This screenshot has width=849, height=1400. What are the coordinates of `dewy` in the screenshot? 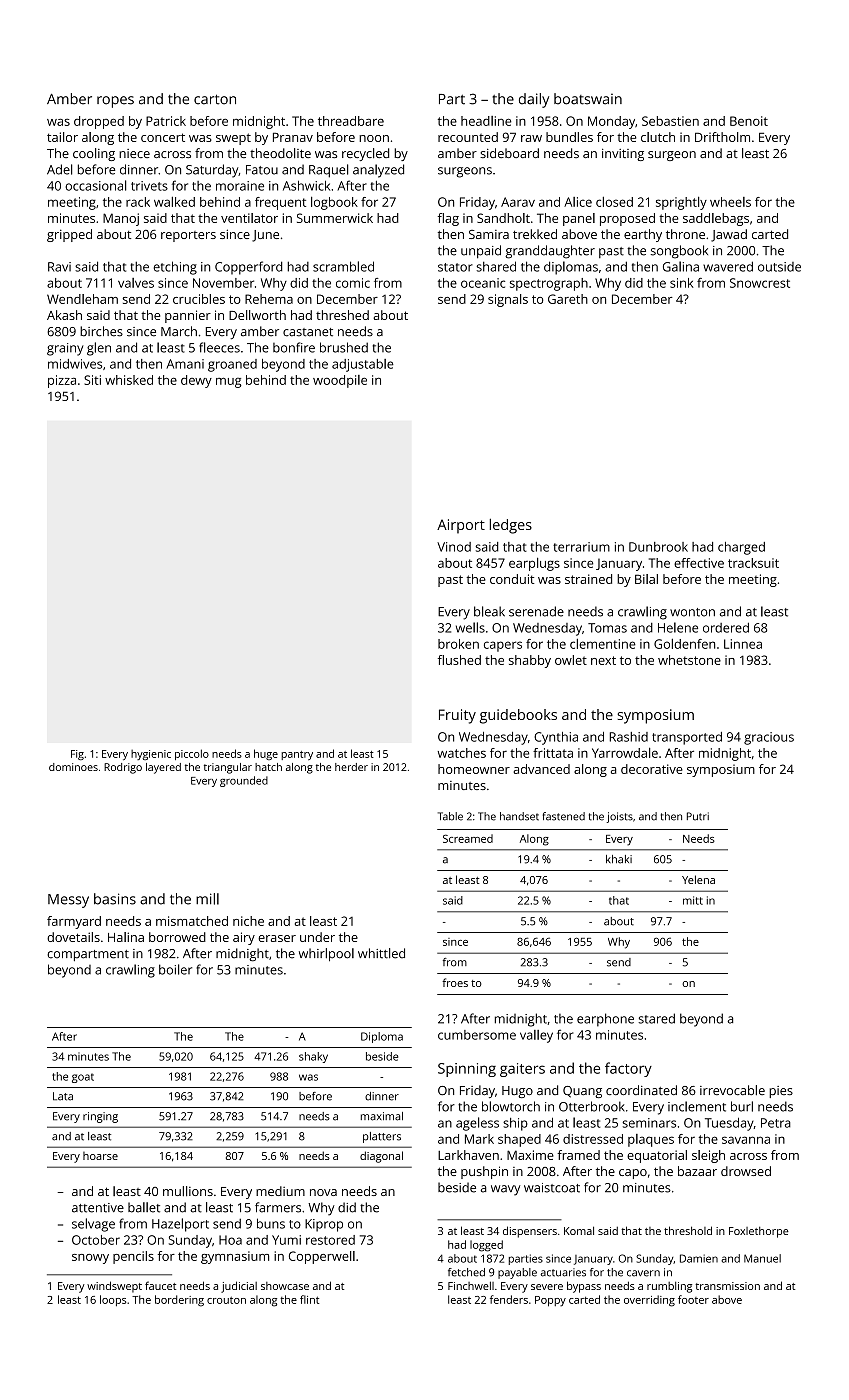 It's located at (196, 381).
